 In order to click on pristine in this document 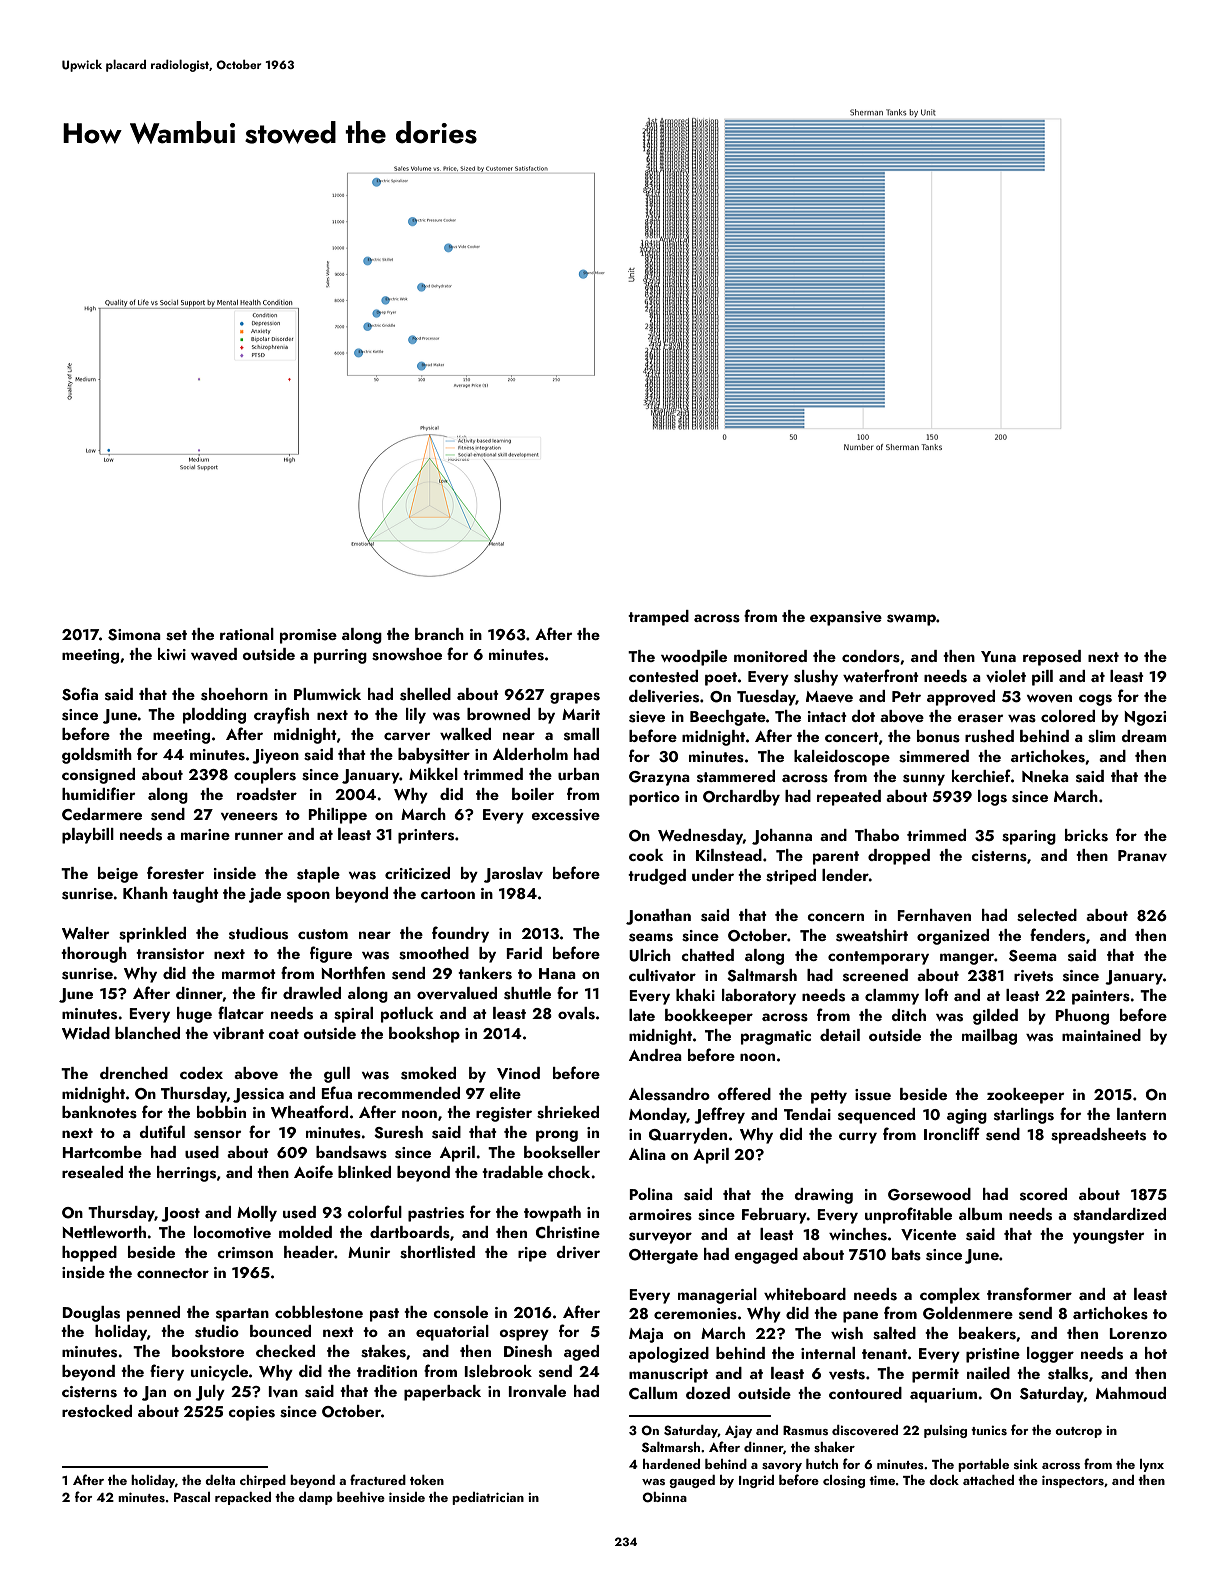, I will do `click(993, 1355)`.
